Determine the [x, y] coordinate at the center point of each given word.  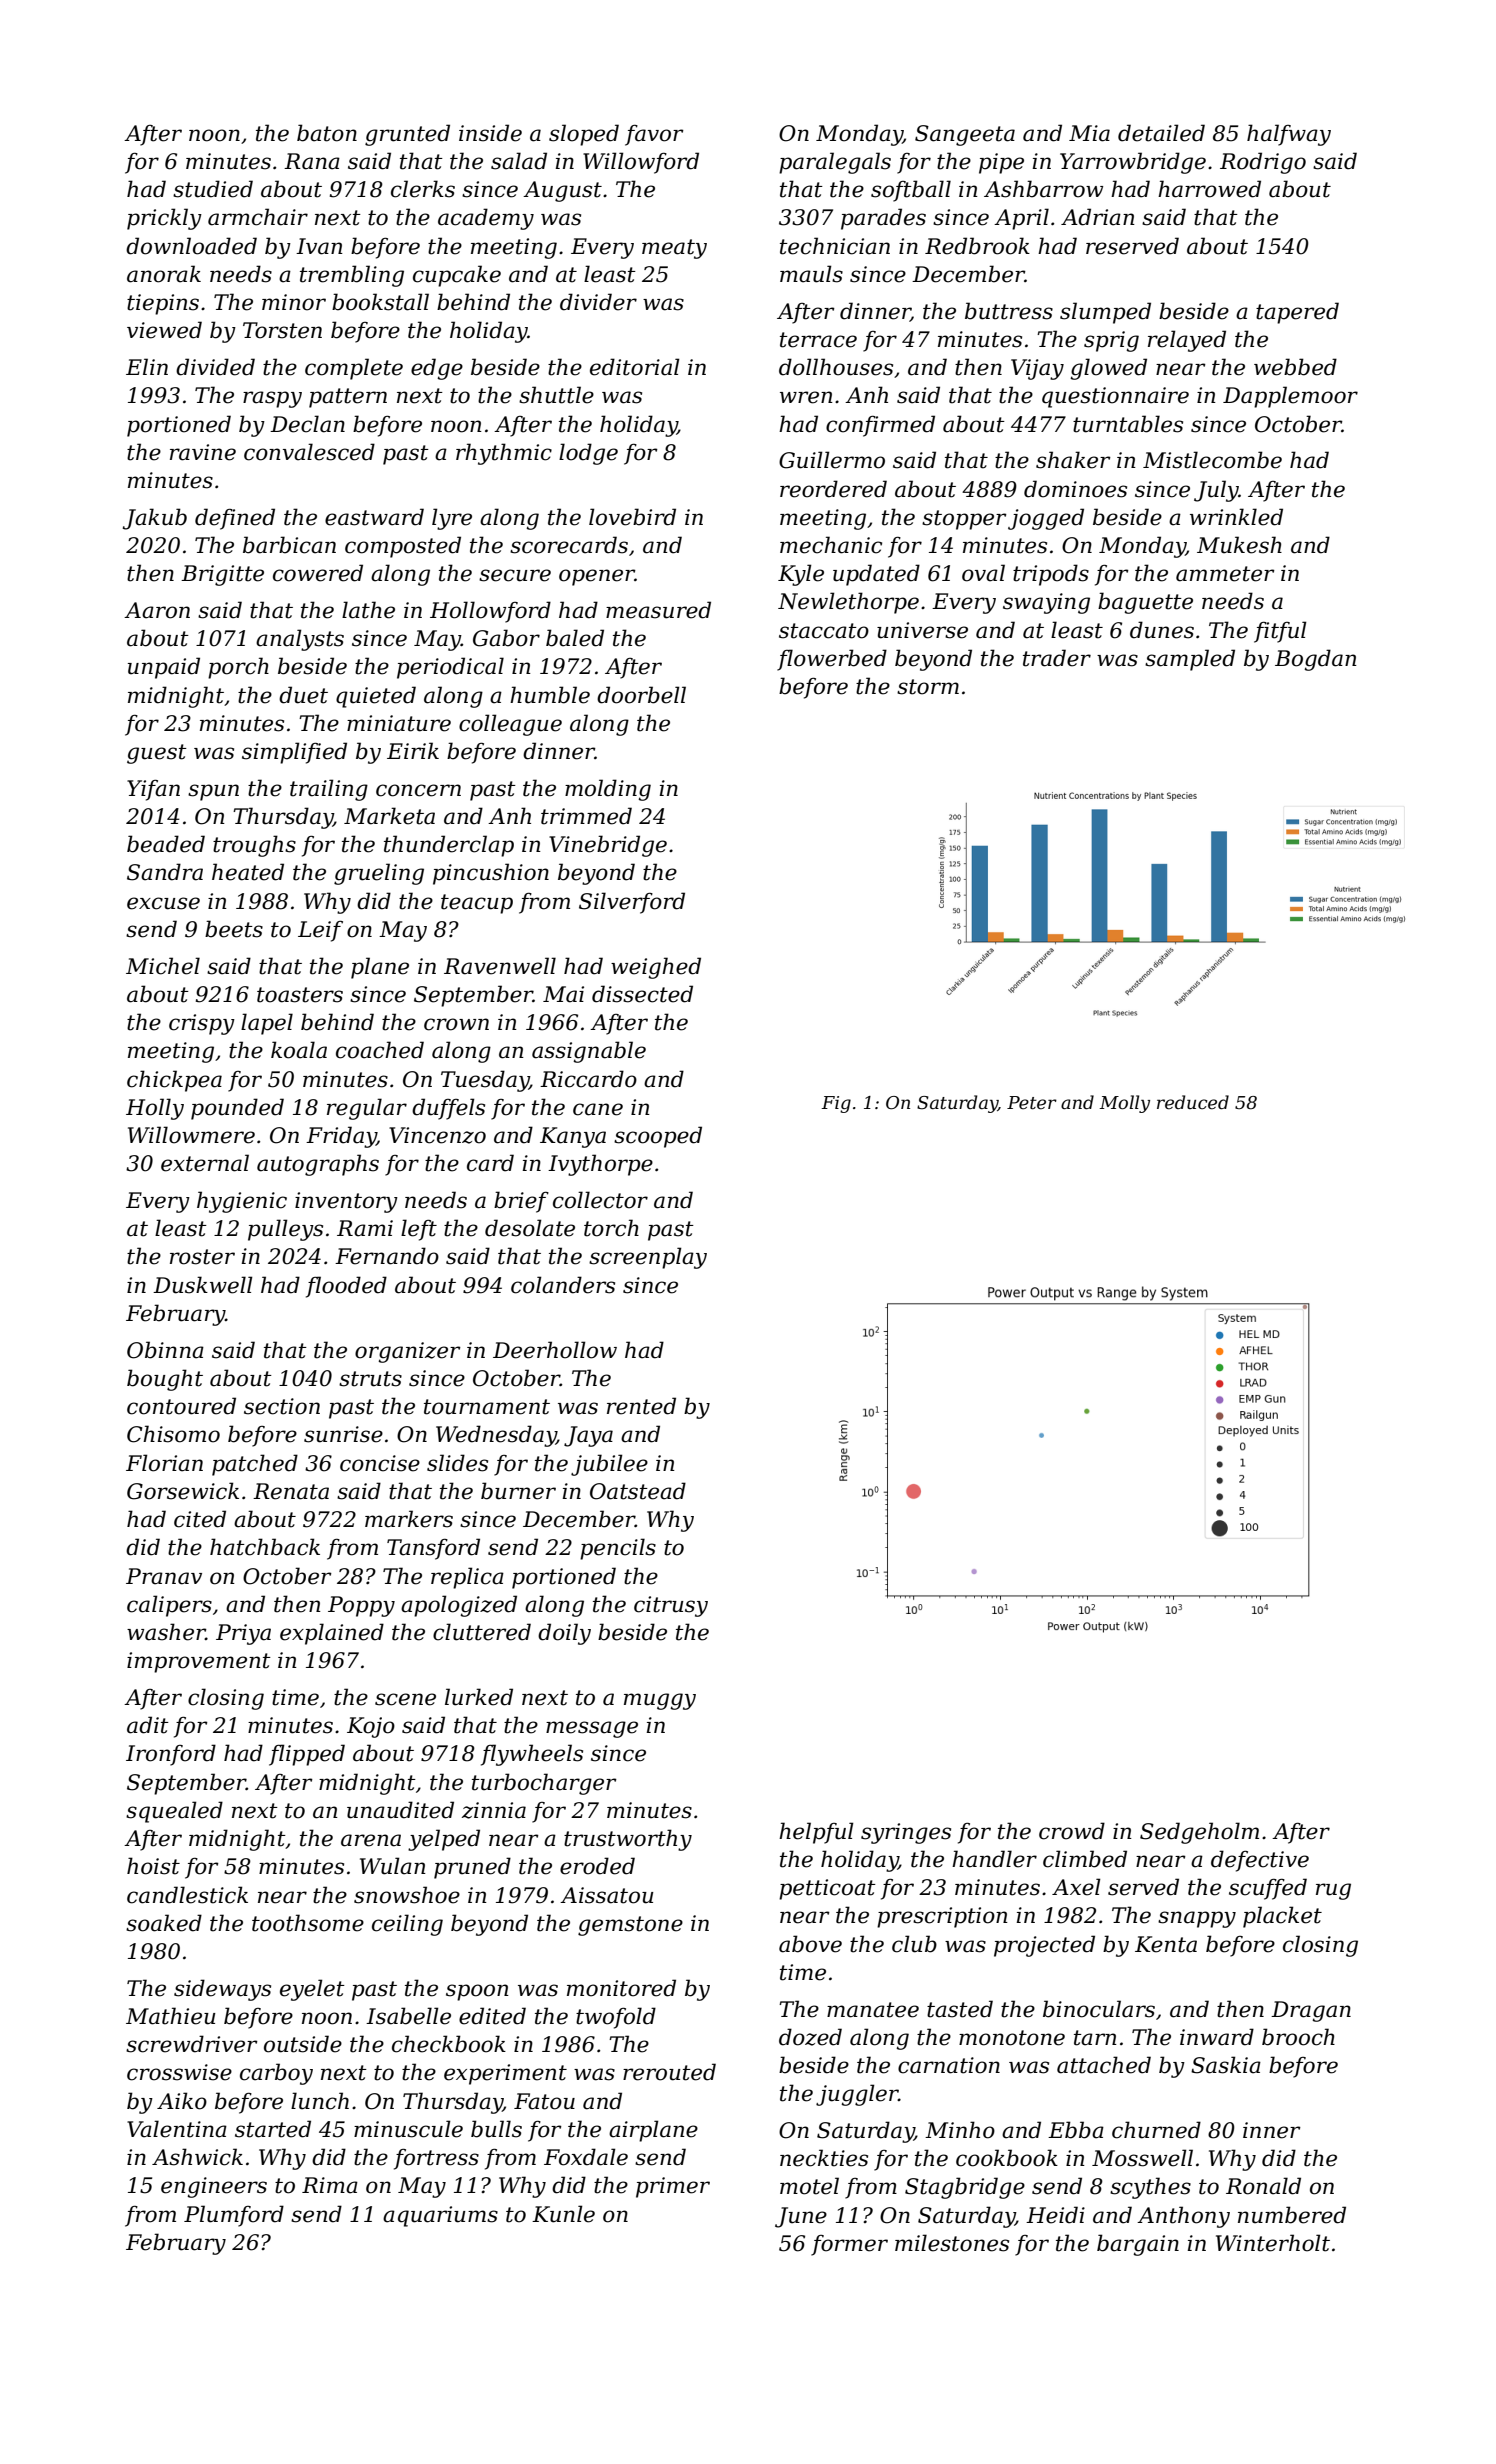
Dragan [1311, 2011]
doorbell [641, 695]
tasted [960, 2009]
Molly [1124, 1104]
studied [213, 189]
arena [371, 1840]
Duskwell [203, 1285]
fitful [1280, 632]
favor [654, 135]
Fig [836, 1104]
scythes [1150, 2188]
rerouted [669, 2072]
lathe [368, 610]
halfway [1289, 135]
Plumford [234, 2216]
